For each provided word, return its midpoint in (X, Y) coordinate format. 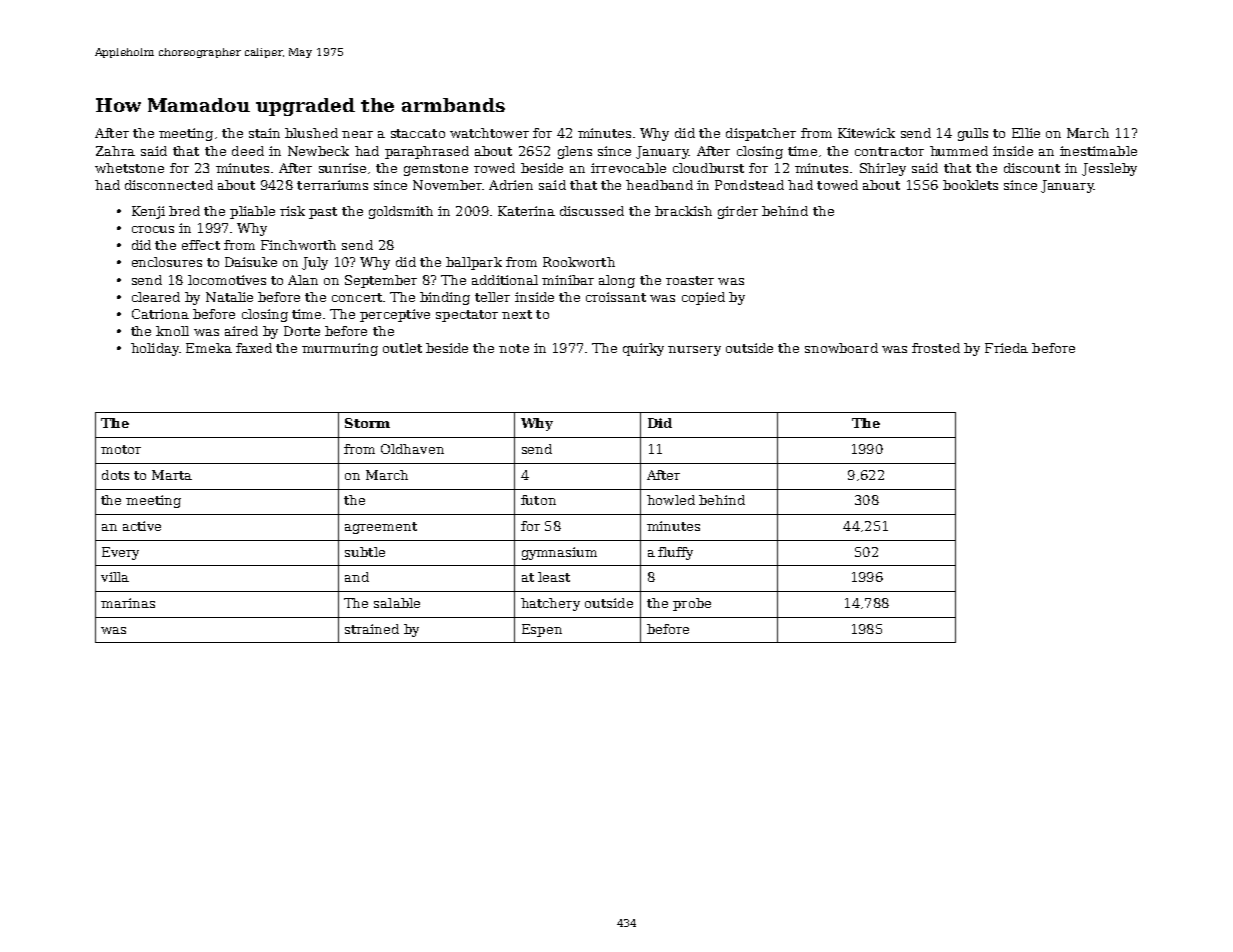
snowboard (841, 348)
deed (248, 151)
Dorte (302, 331)
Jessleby (1109, 169)
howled (671, 500)
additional (505, 280)
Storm (367, 423)
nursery (694, 351)
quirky (643, 349)
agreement (381, 528)
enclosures (167, 262)
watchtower (489, 133)
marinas (128, 603)
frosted (936, 348)
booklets (970, 185)
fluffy (675, 553)
